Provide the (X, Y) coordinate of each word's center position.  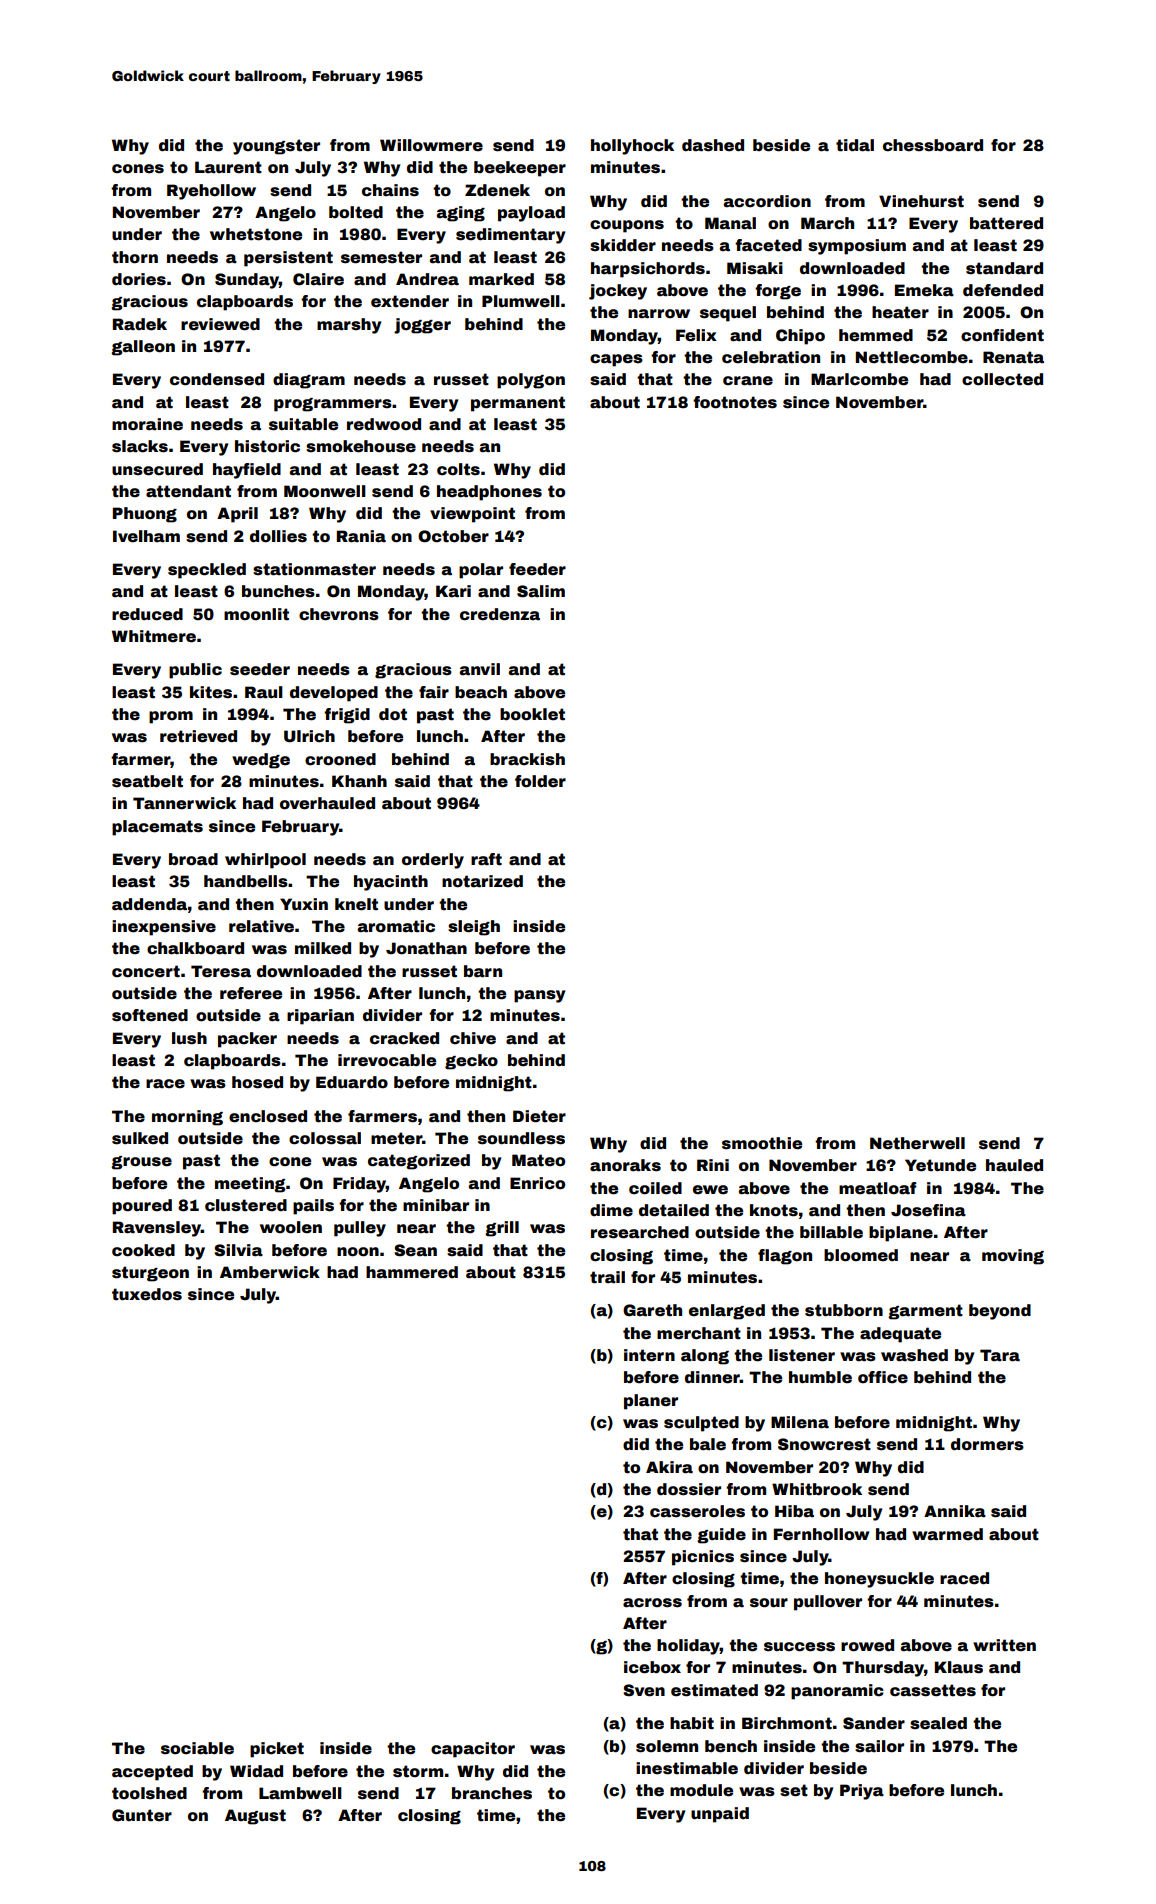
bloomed (861, 1255)
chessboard (933, 145)
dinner (712, 1377)
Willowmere (431, 145)
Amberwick (270, 1272)
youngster (276, 147)
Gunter (142, 1815)
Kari (453, 591)
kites (211, 692)
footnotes (735, 402)
